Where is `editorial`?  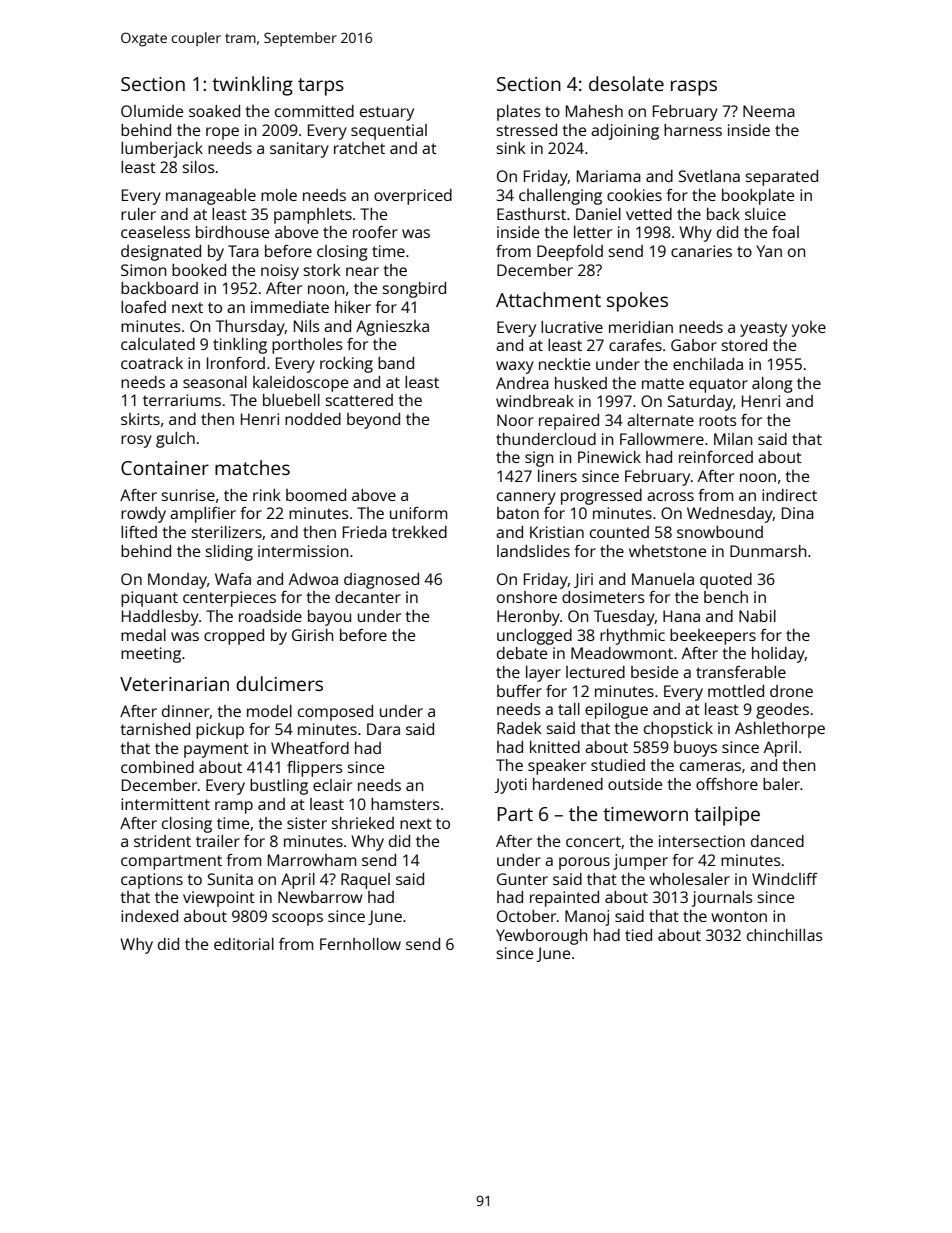 editorial is located at coordinates (244, 944).
